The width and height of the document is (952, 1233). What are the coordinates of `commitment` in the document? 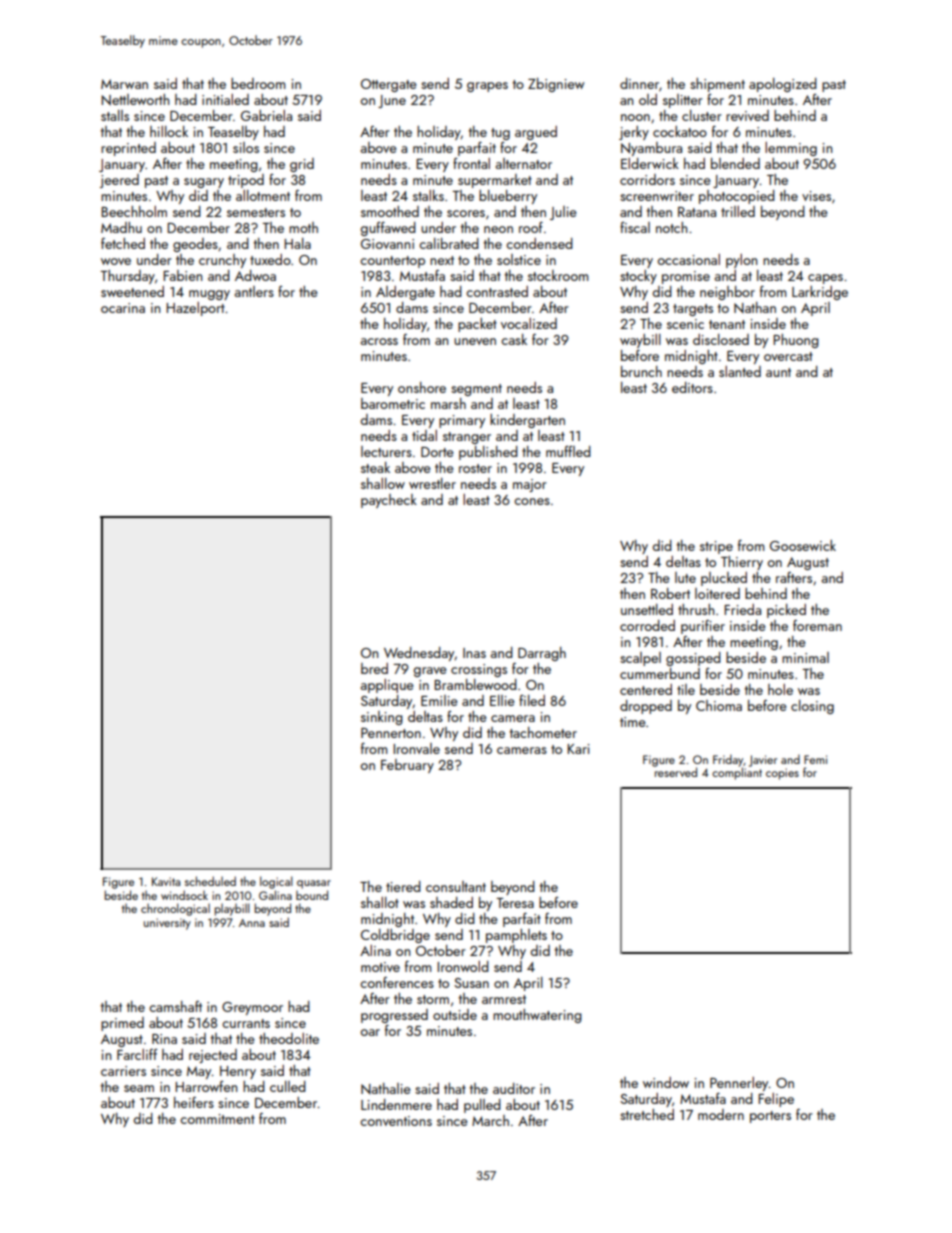 It's located at (217, 1119).
